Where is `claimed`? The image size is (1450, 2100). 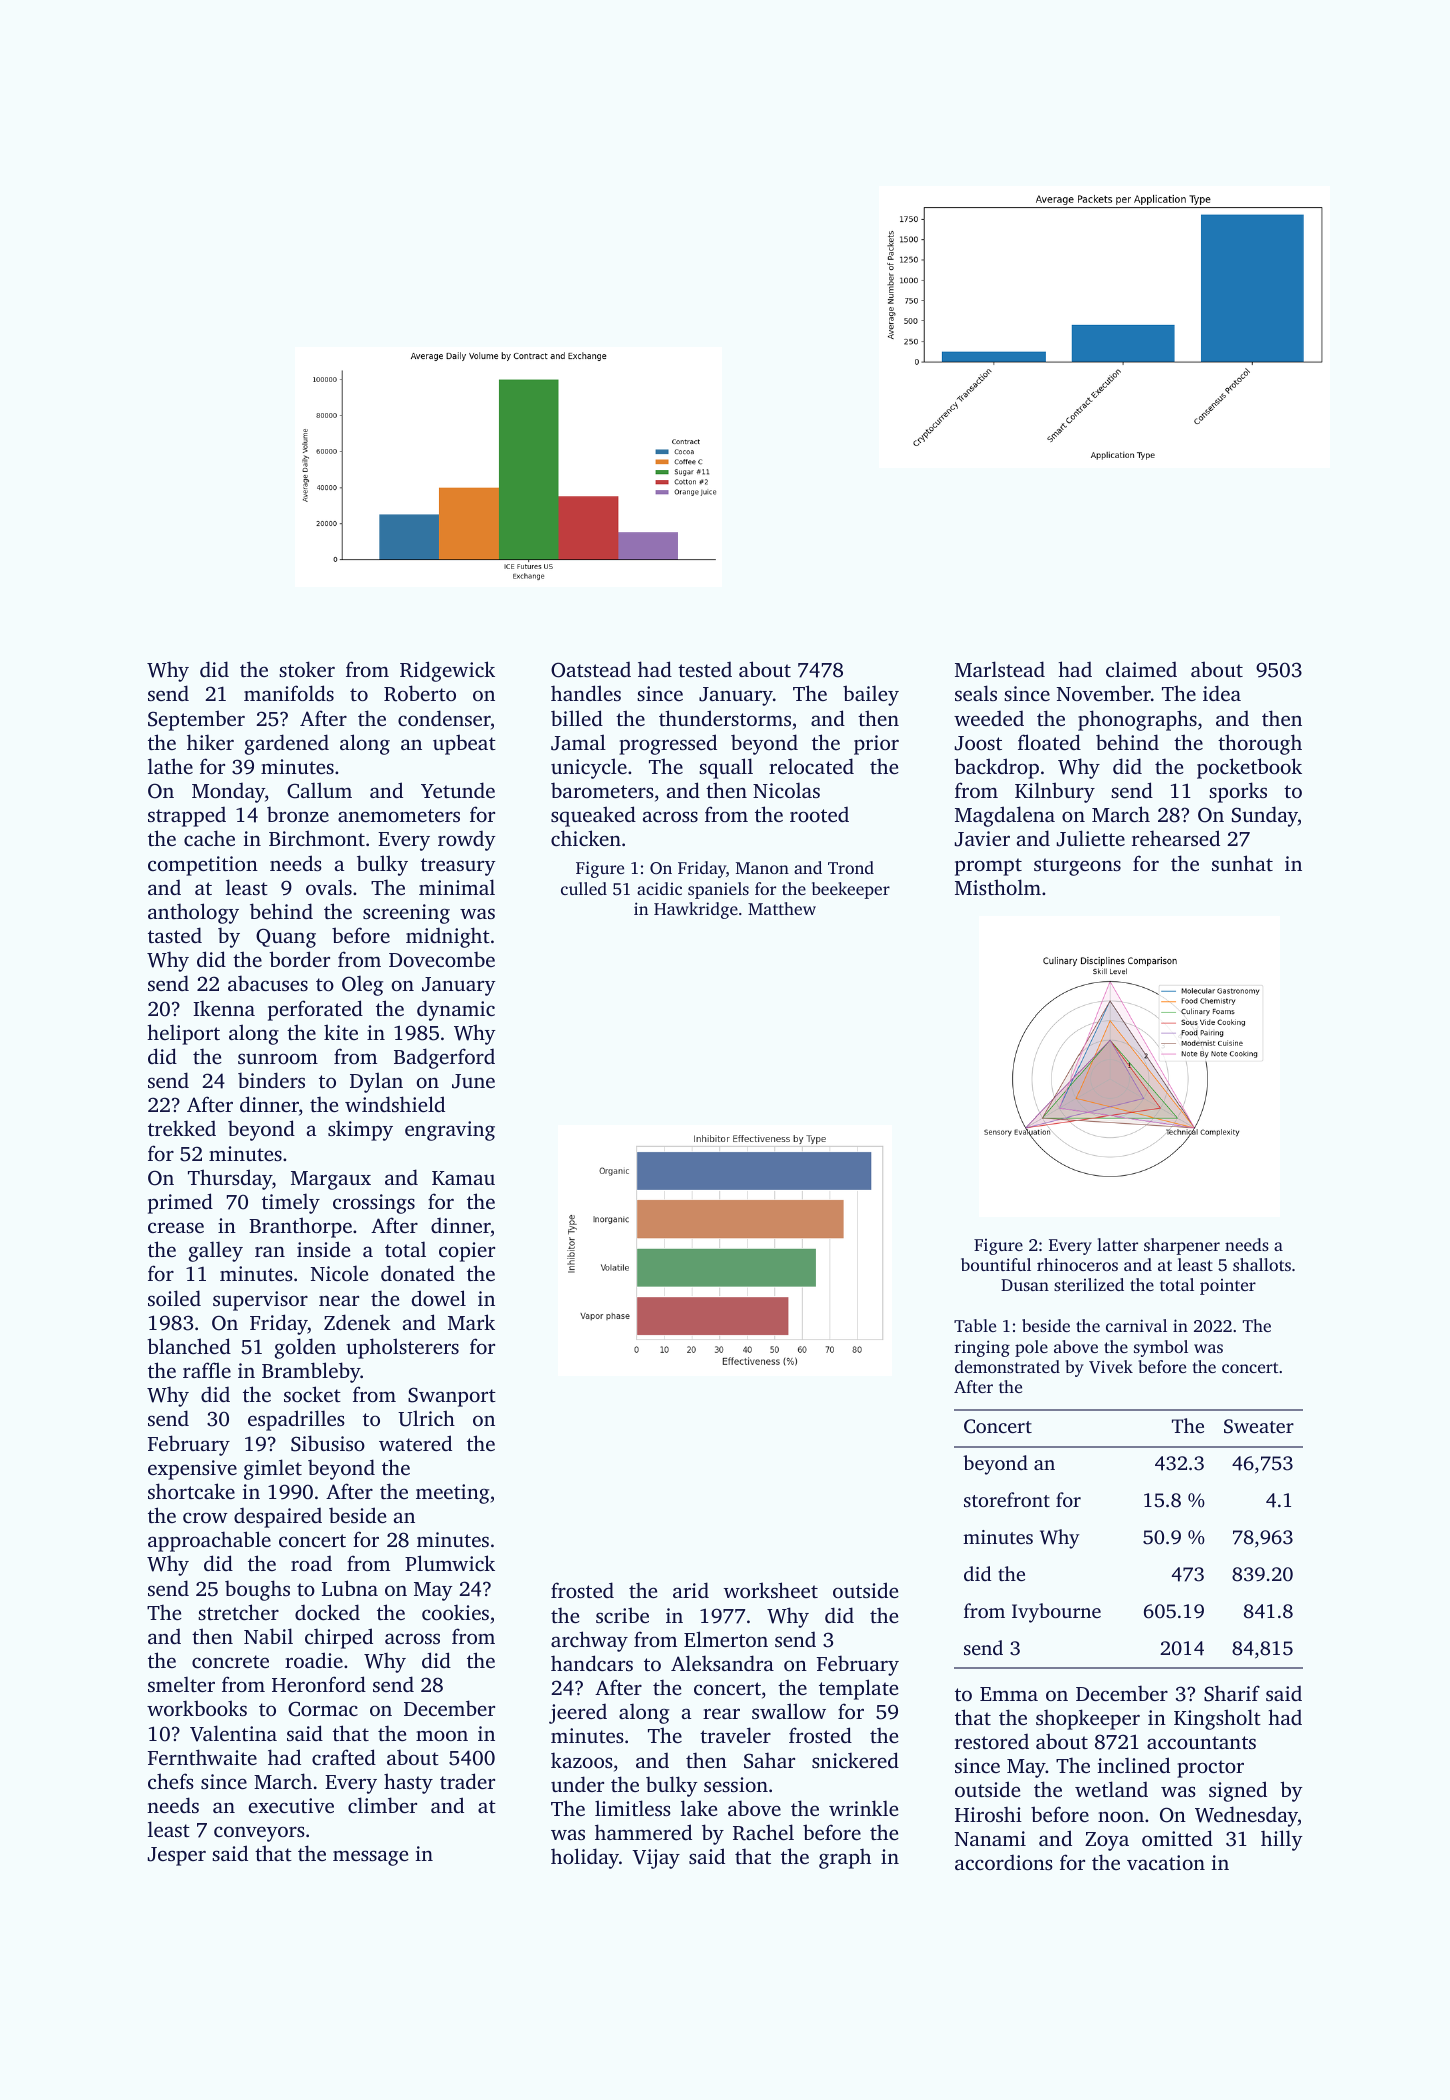
claimed is located at coordinates (1141, 669).
